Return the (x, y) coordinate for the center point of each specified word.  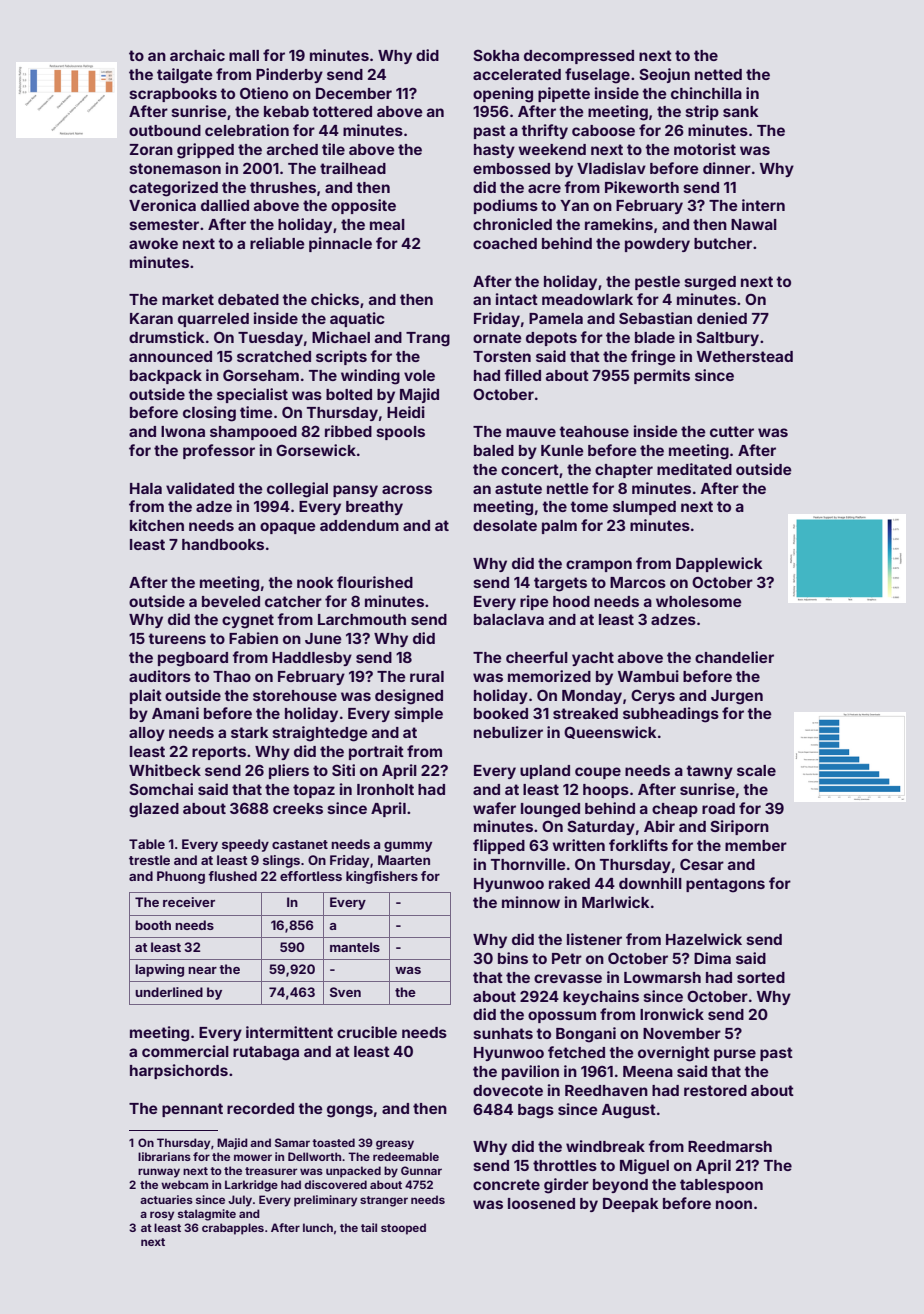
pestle (657, 283)
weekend (552, 149)
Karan (151, 318)
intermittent (289, 1032)
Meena (648, 1071)
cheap (675, 810)
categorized (173, 189)
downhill (650, 883)
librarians (164, 1156)
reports (219, 753)
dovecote (508, 1090)
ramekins (619, 224)
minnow (531, 902)
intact (517, 299)
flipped (499, 846)
